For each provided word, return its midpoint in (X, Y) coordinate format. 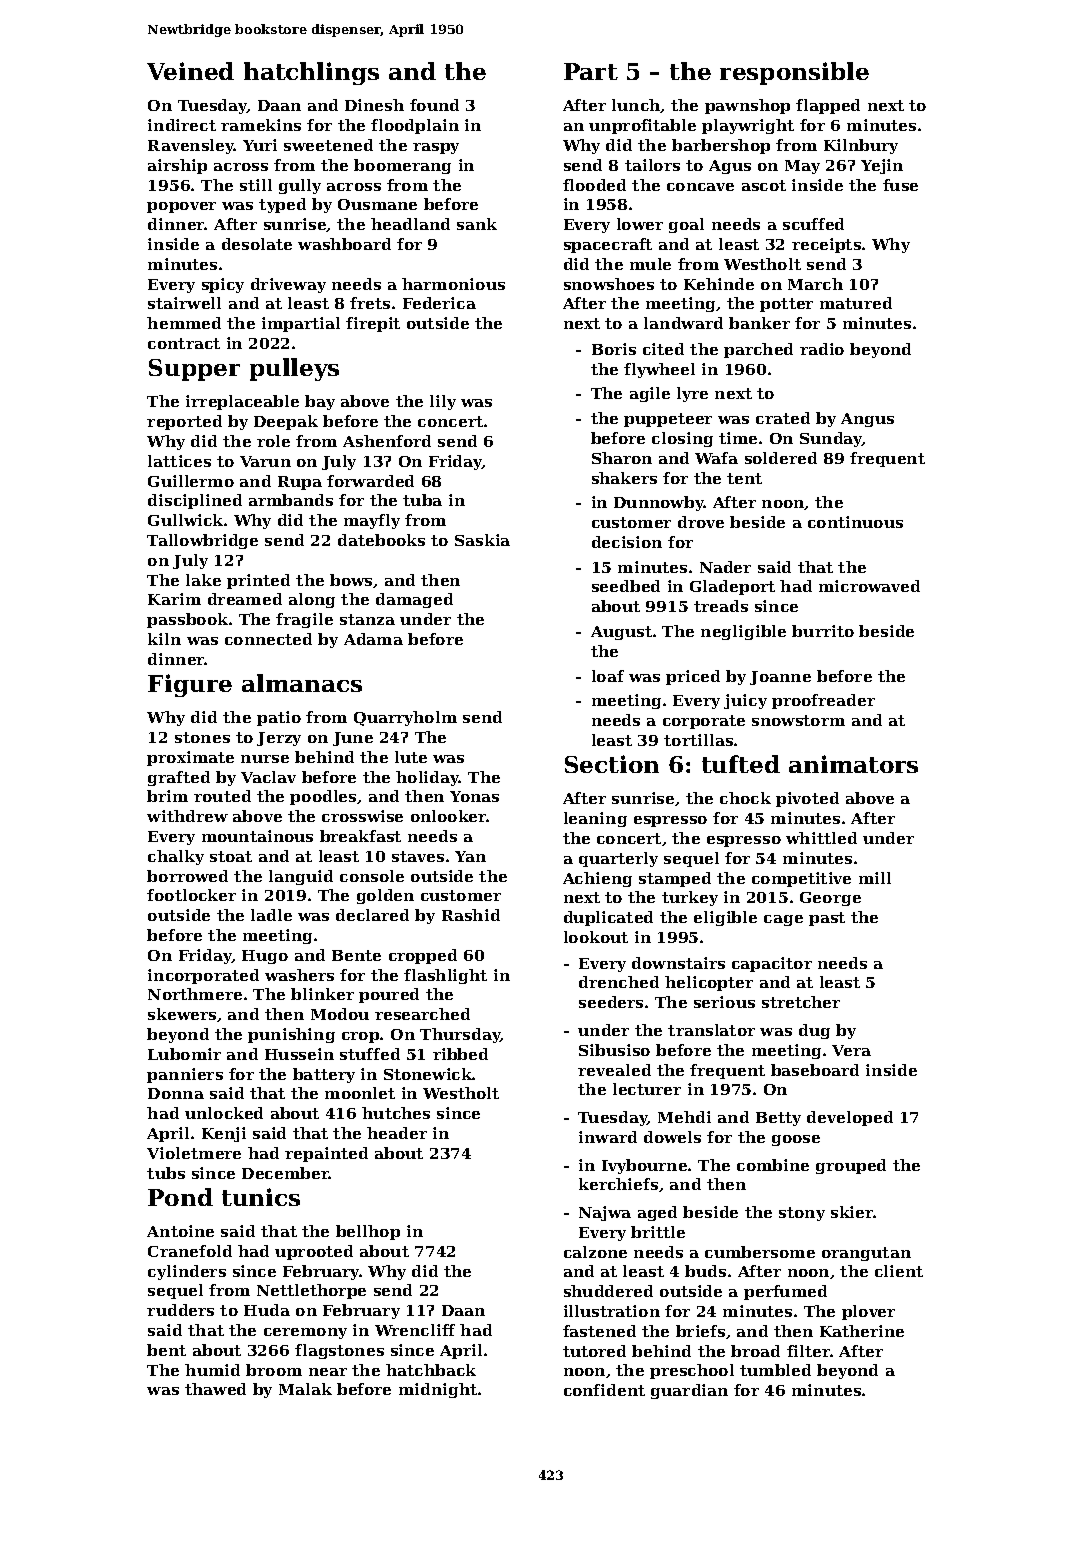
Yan (470, 856)
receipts (826, 245)
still (256, 185)
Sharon (622, 458)
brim (167, 796)
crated (783, 418)
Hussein (299, 1054)
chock (745, 798)
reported (184, 422)
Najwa (605, 1213)
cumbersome (760, 1252)
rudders (180, 1310)
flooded (594, 185)
